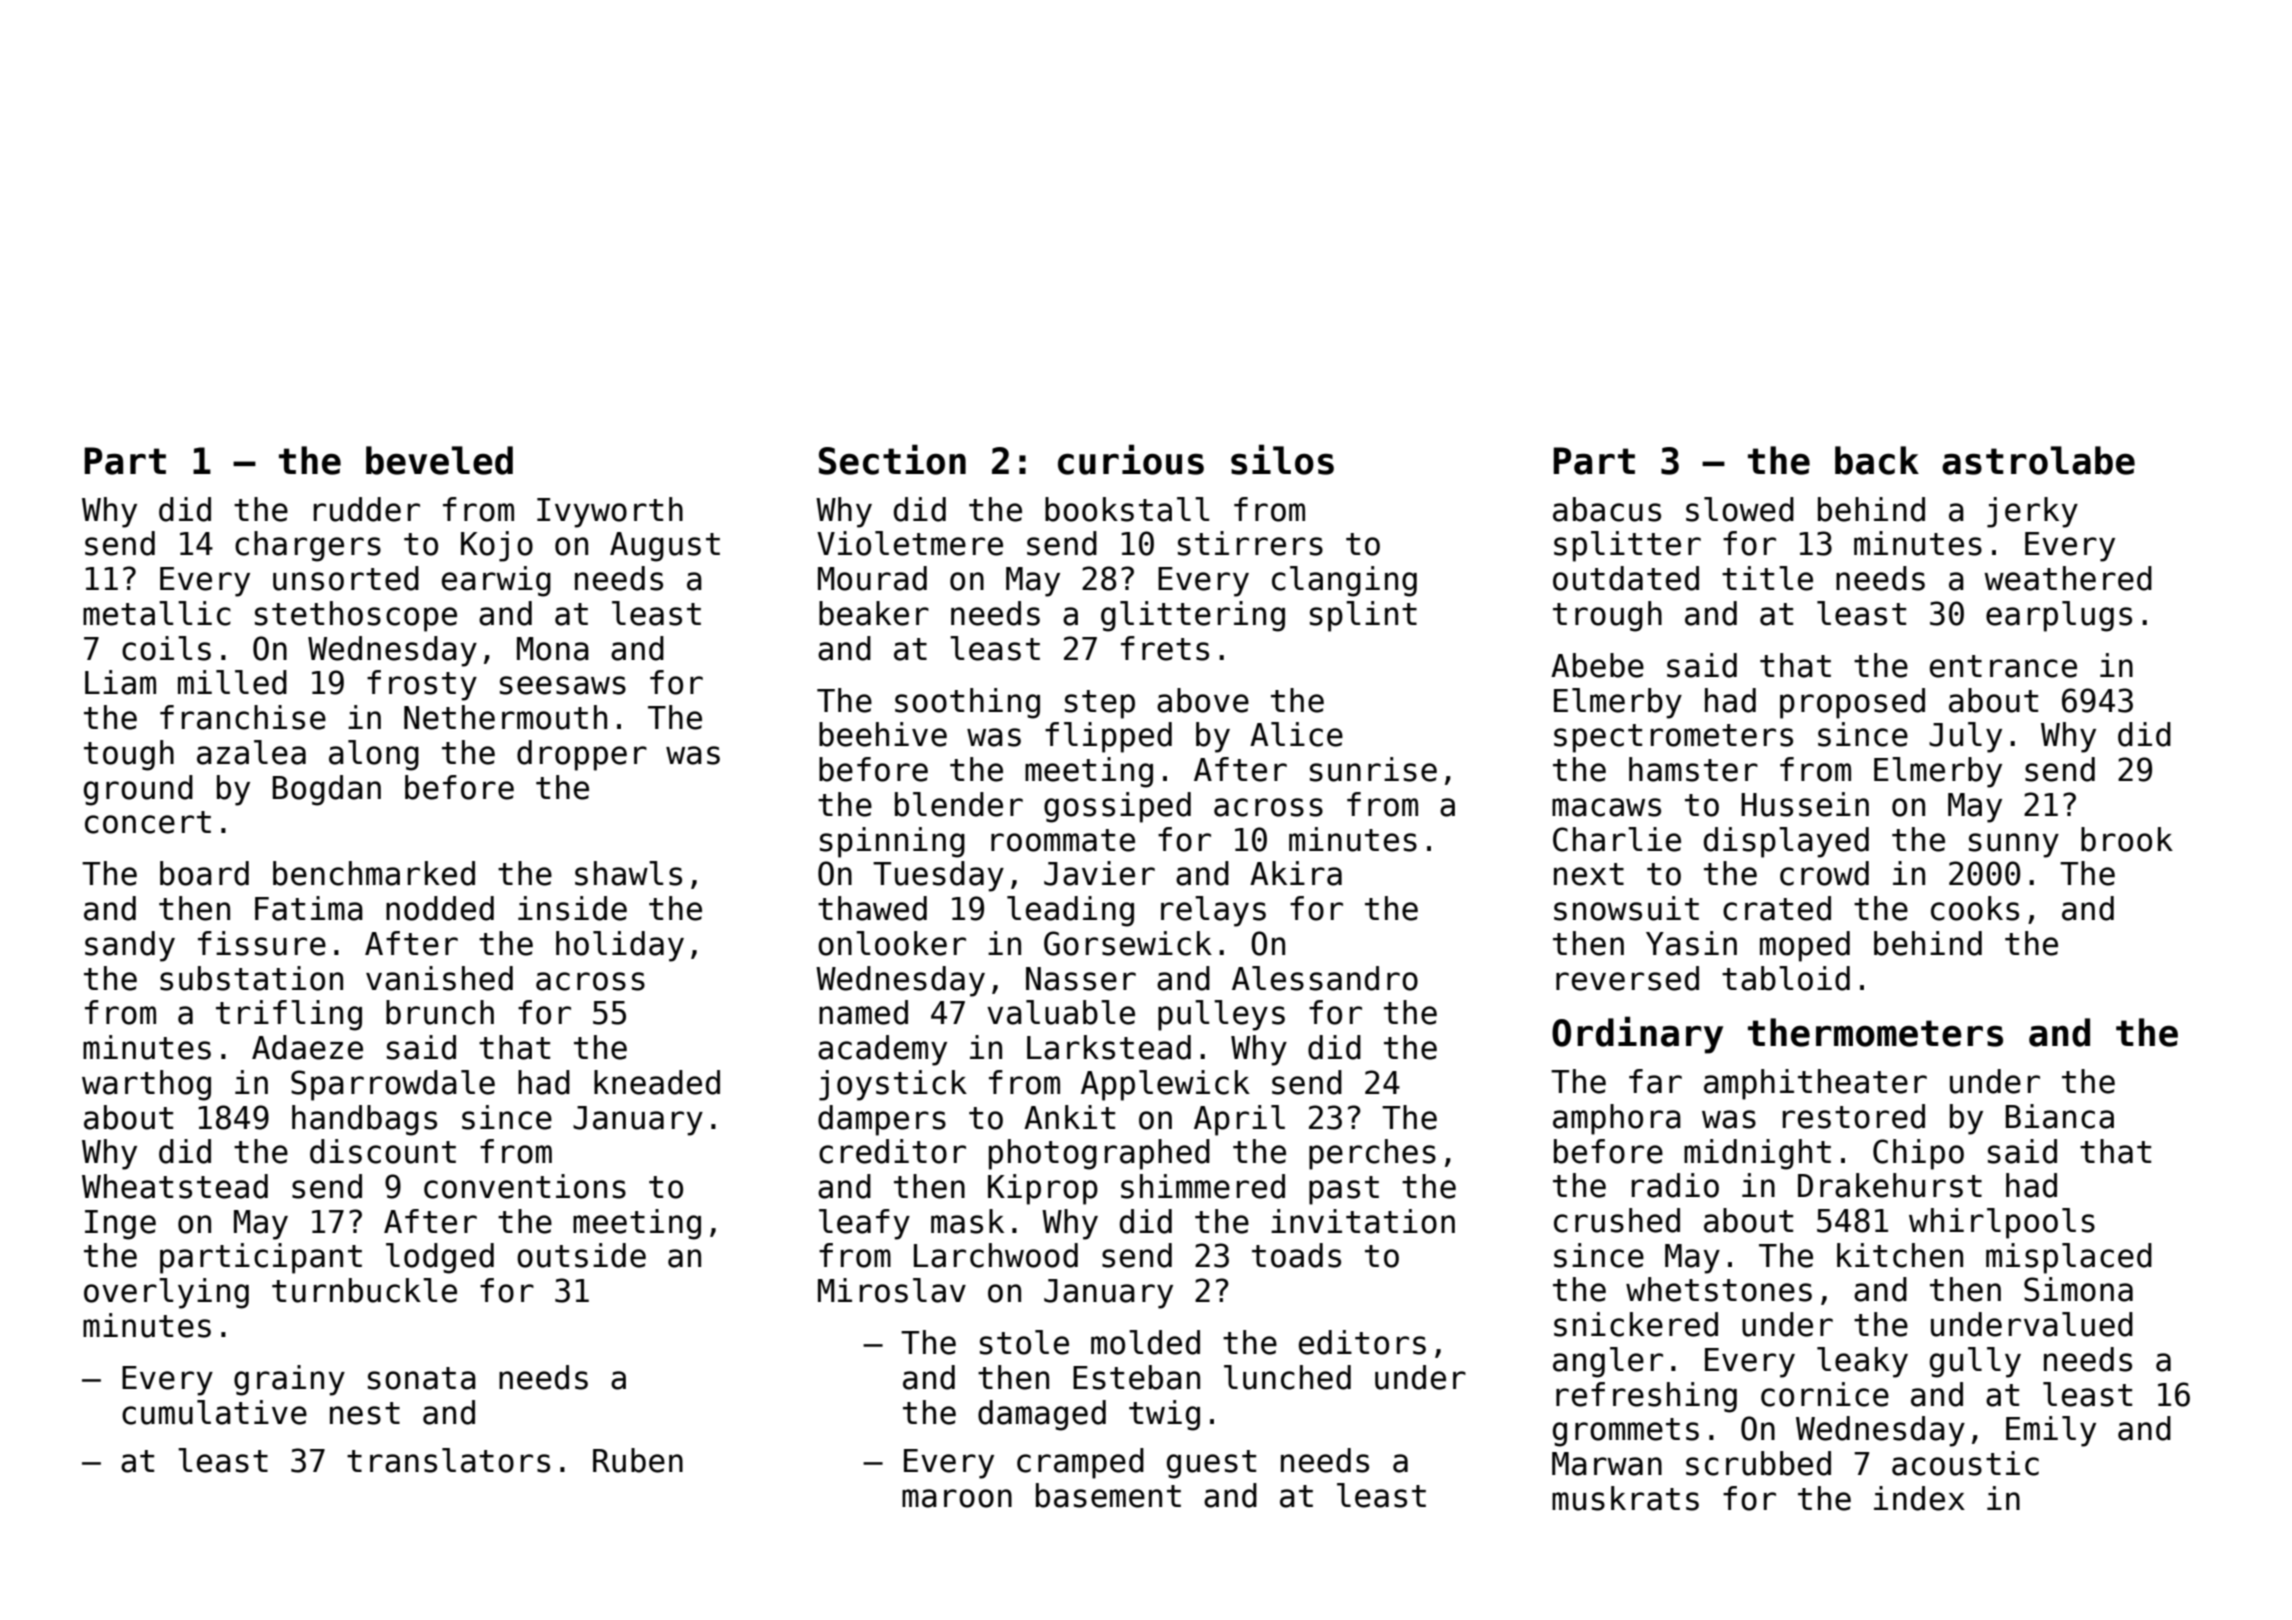  What do you see at coordinates (1203, 700) in the screenshot?
I see `above` at bounding box center [1203, 700].
